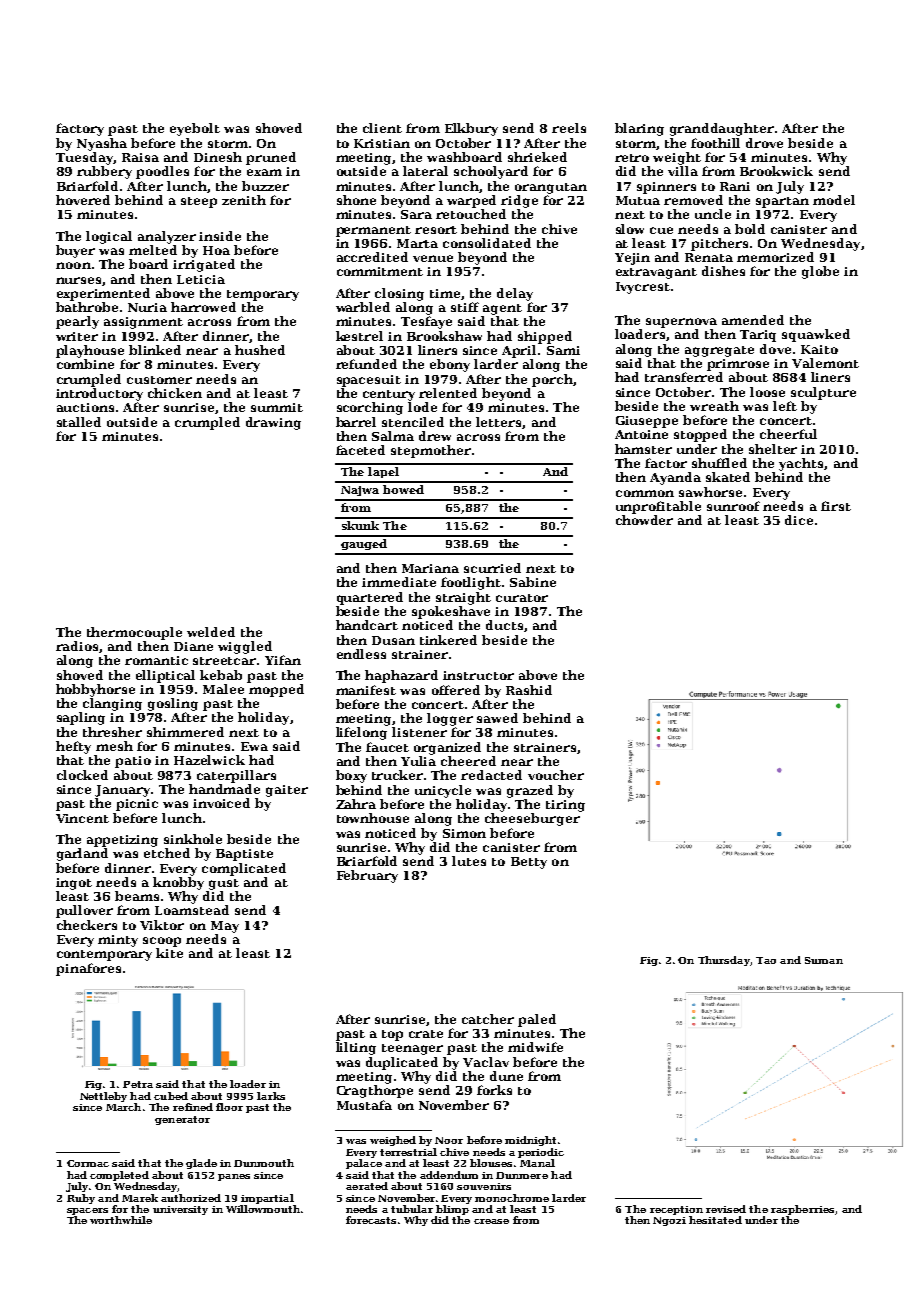 This image has height=1308, width=924. I want to click on scorching, so click(370, 408).
